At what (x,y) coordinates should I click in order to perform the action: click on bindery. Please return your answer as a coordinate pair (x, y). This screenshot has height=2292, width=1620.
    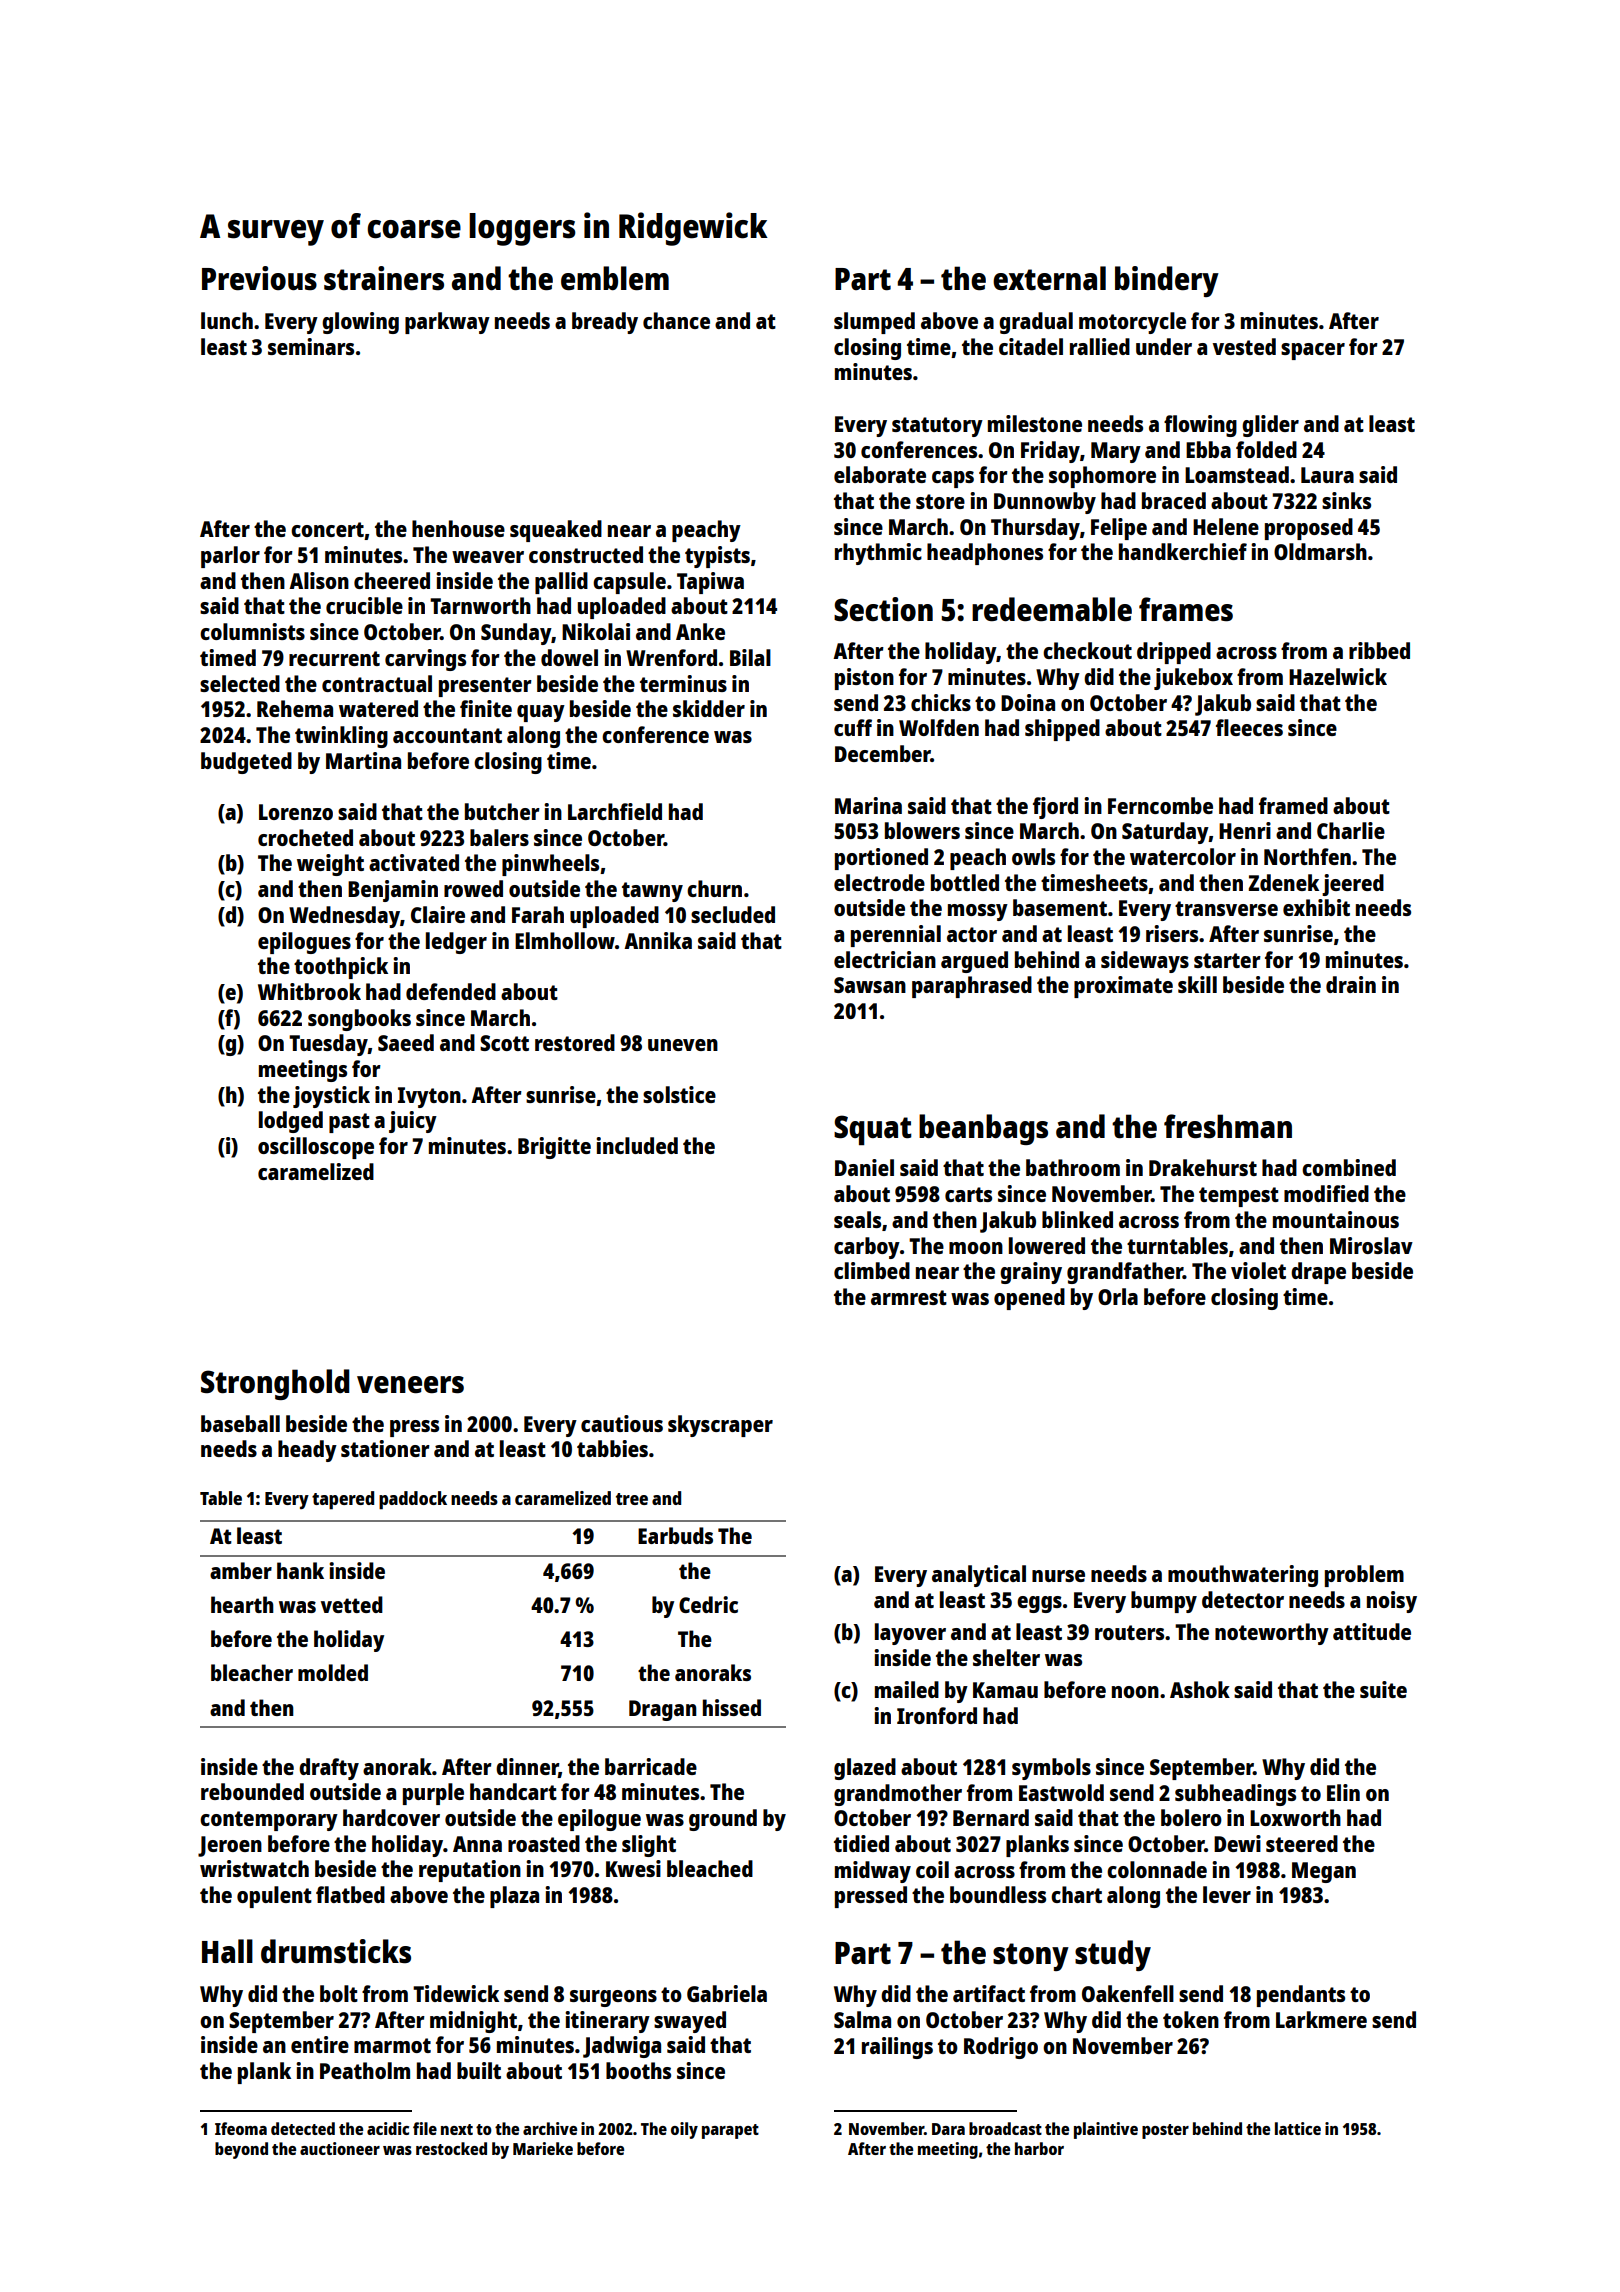
    Looking at the image, I should click on (1167, 281).
